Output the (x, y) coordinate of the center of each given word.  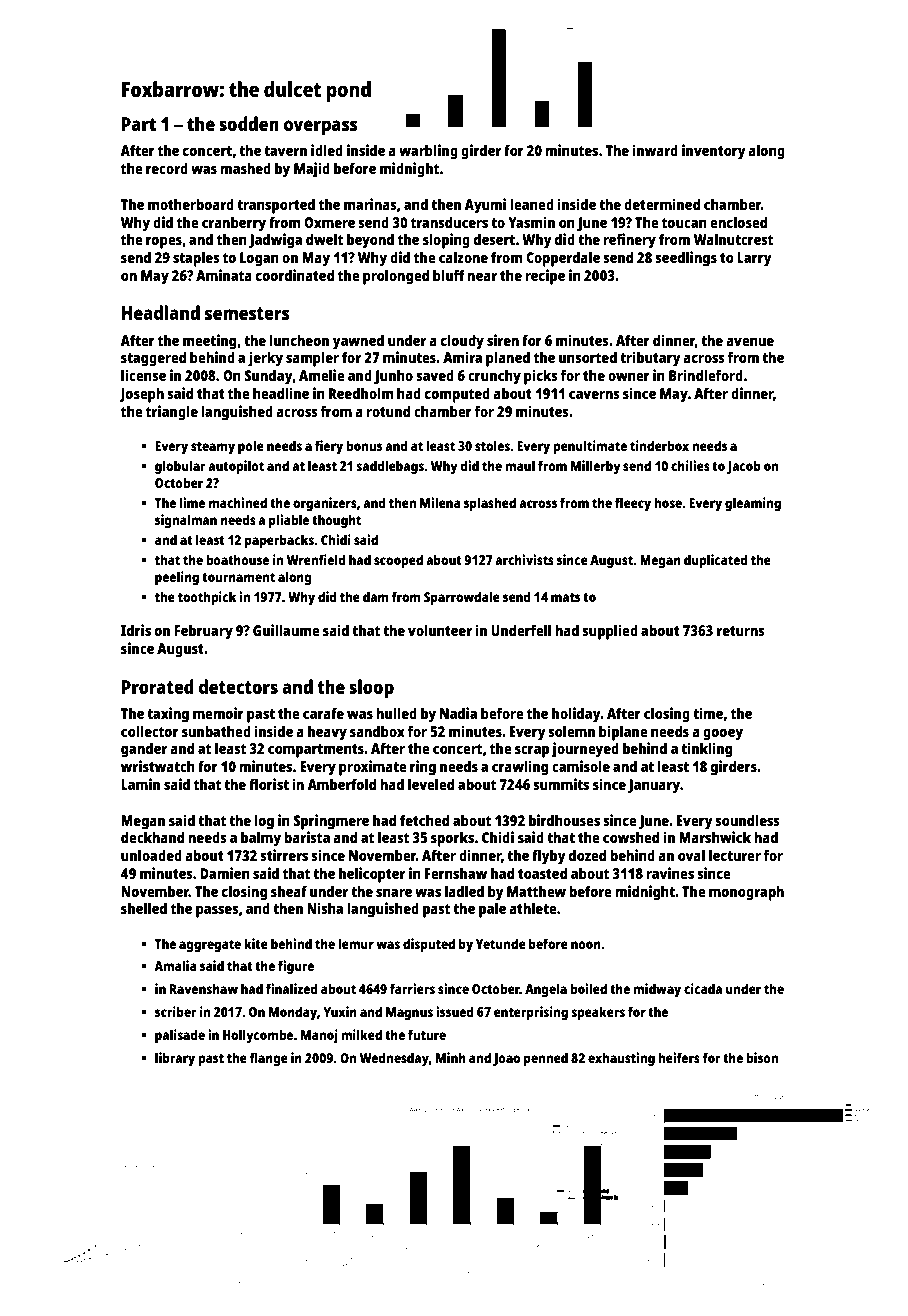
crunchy (494, 377)
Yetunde (501, 943)
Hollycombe (258, 1036)
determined (662, 204)
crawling (520, 768)
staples (196, 259)
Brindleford (706, 375)
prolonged (396, 277)
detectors (238, 686)
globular (180, 467)
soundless (747, 820)
